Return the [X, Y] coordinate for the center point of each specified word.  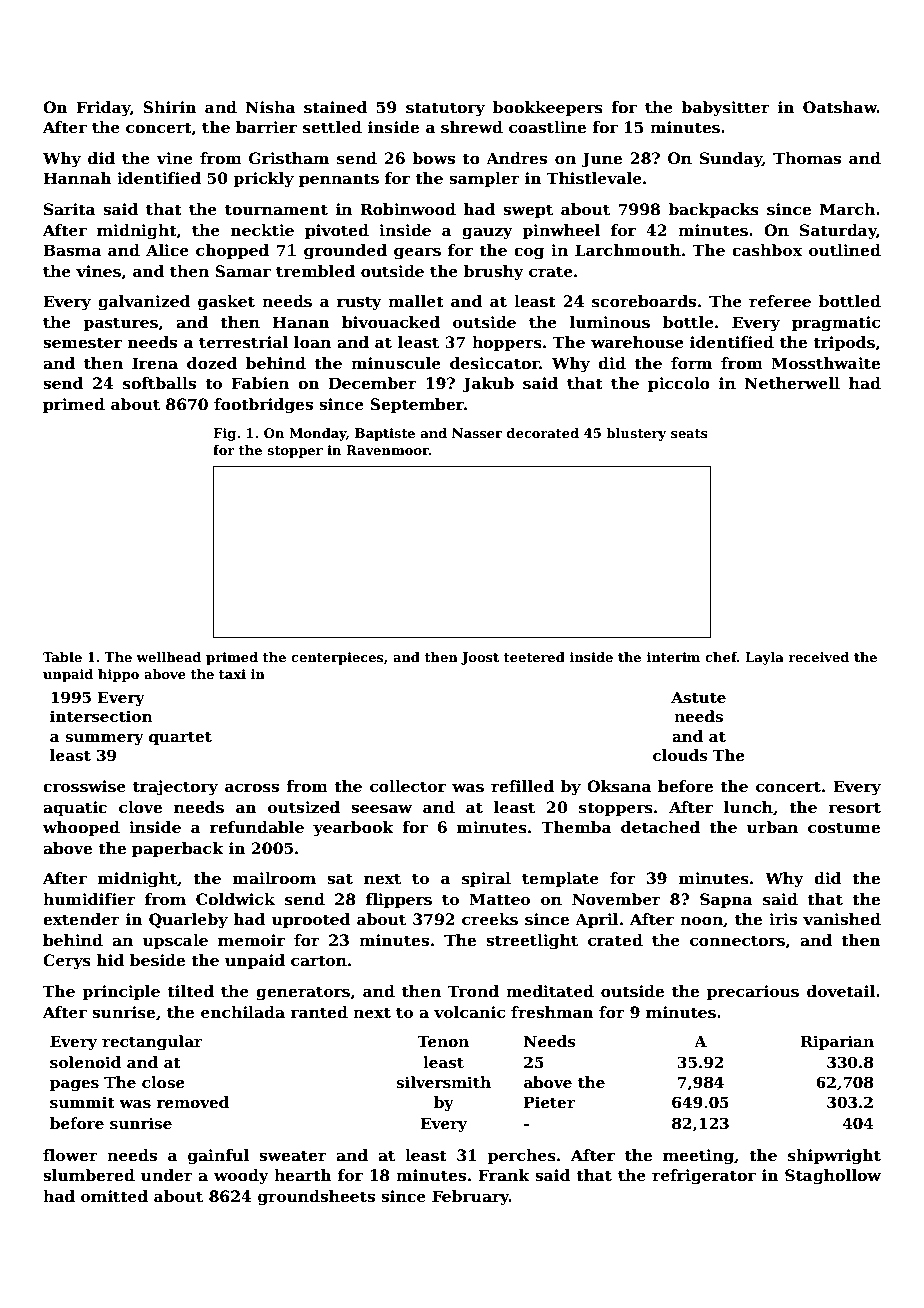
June [602, 159]
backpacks [713, 210]
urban [772, 827]
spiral [486, 879]
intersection [101, 716]
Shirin [170, 107]
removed [192, 1102]
